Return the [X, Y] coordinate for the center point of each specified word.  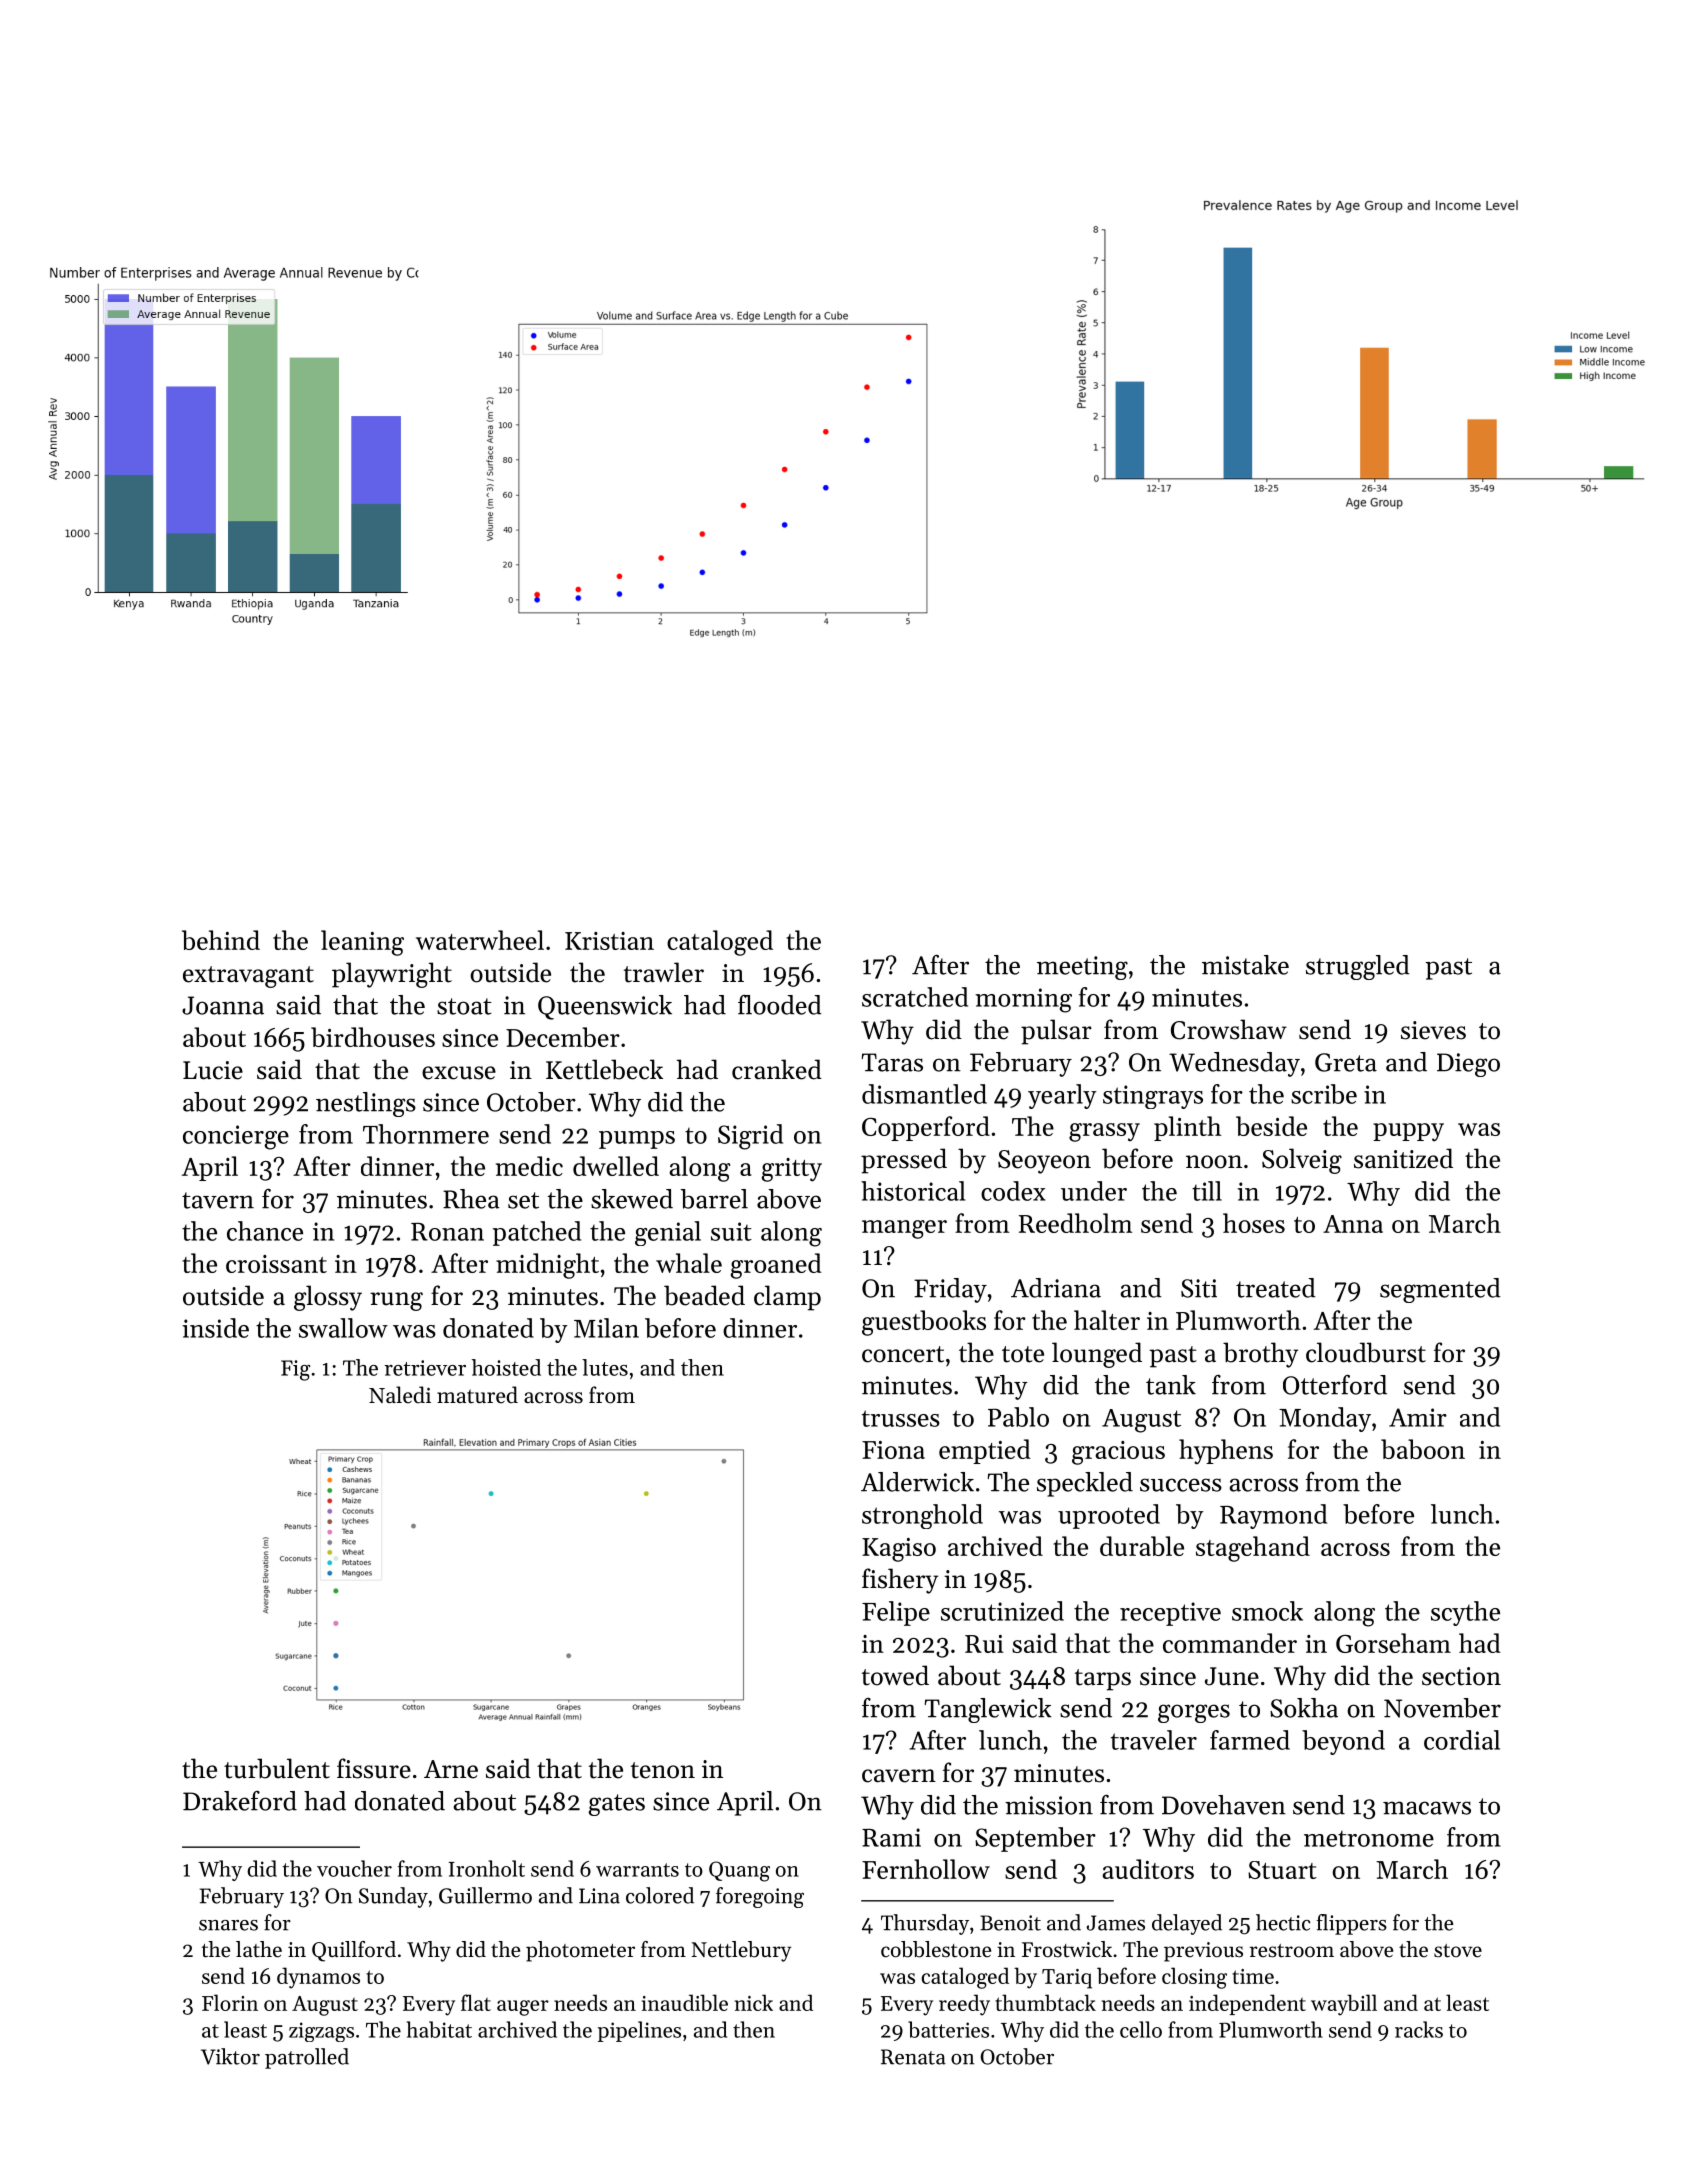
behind [221, 940]
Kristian [609, 941]
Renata [913, 2057]
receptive [1170, 1614]
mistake [1245, 965]
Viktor [230, 2056]
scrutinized [1002, 1611]
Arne [451, 1769]
